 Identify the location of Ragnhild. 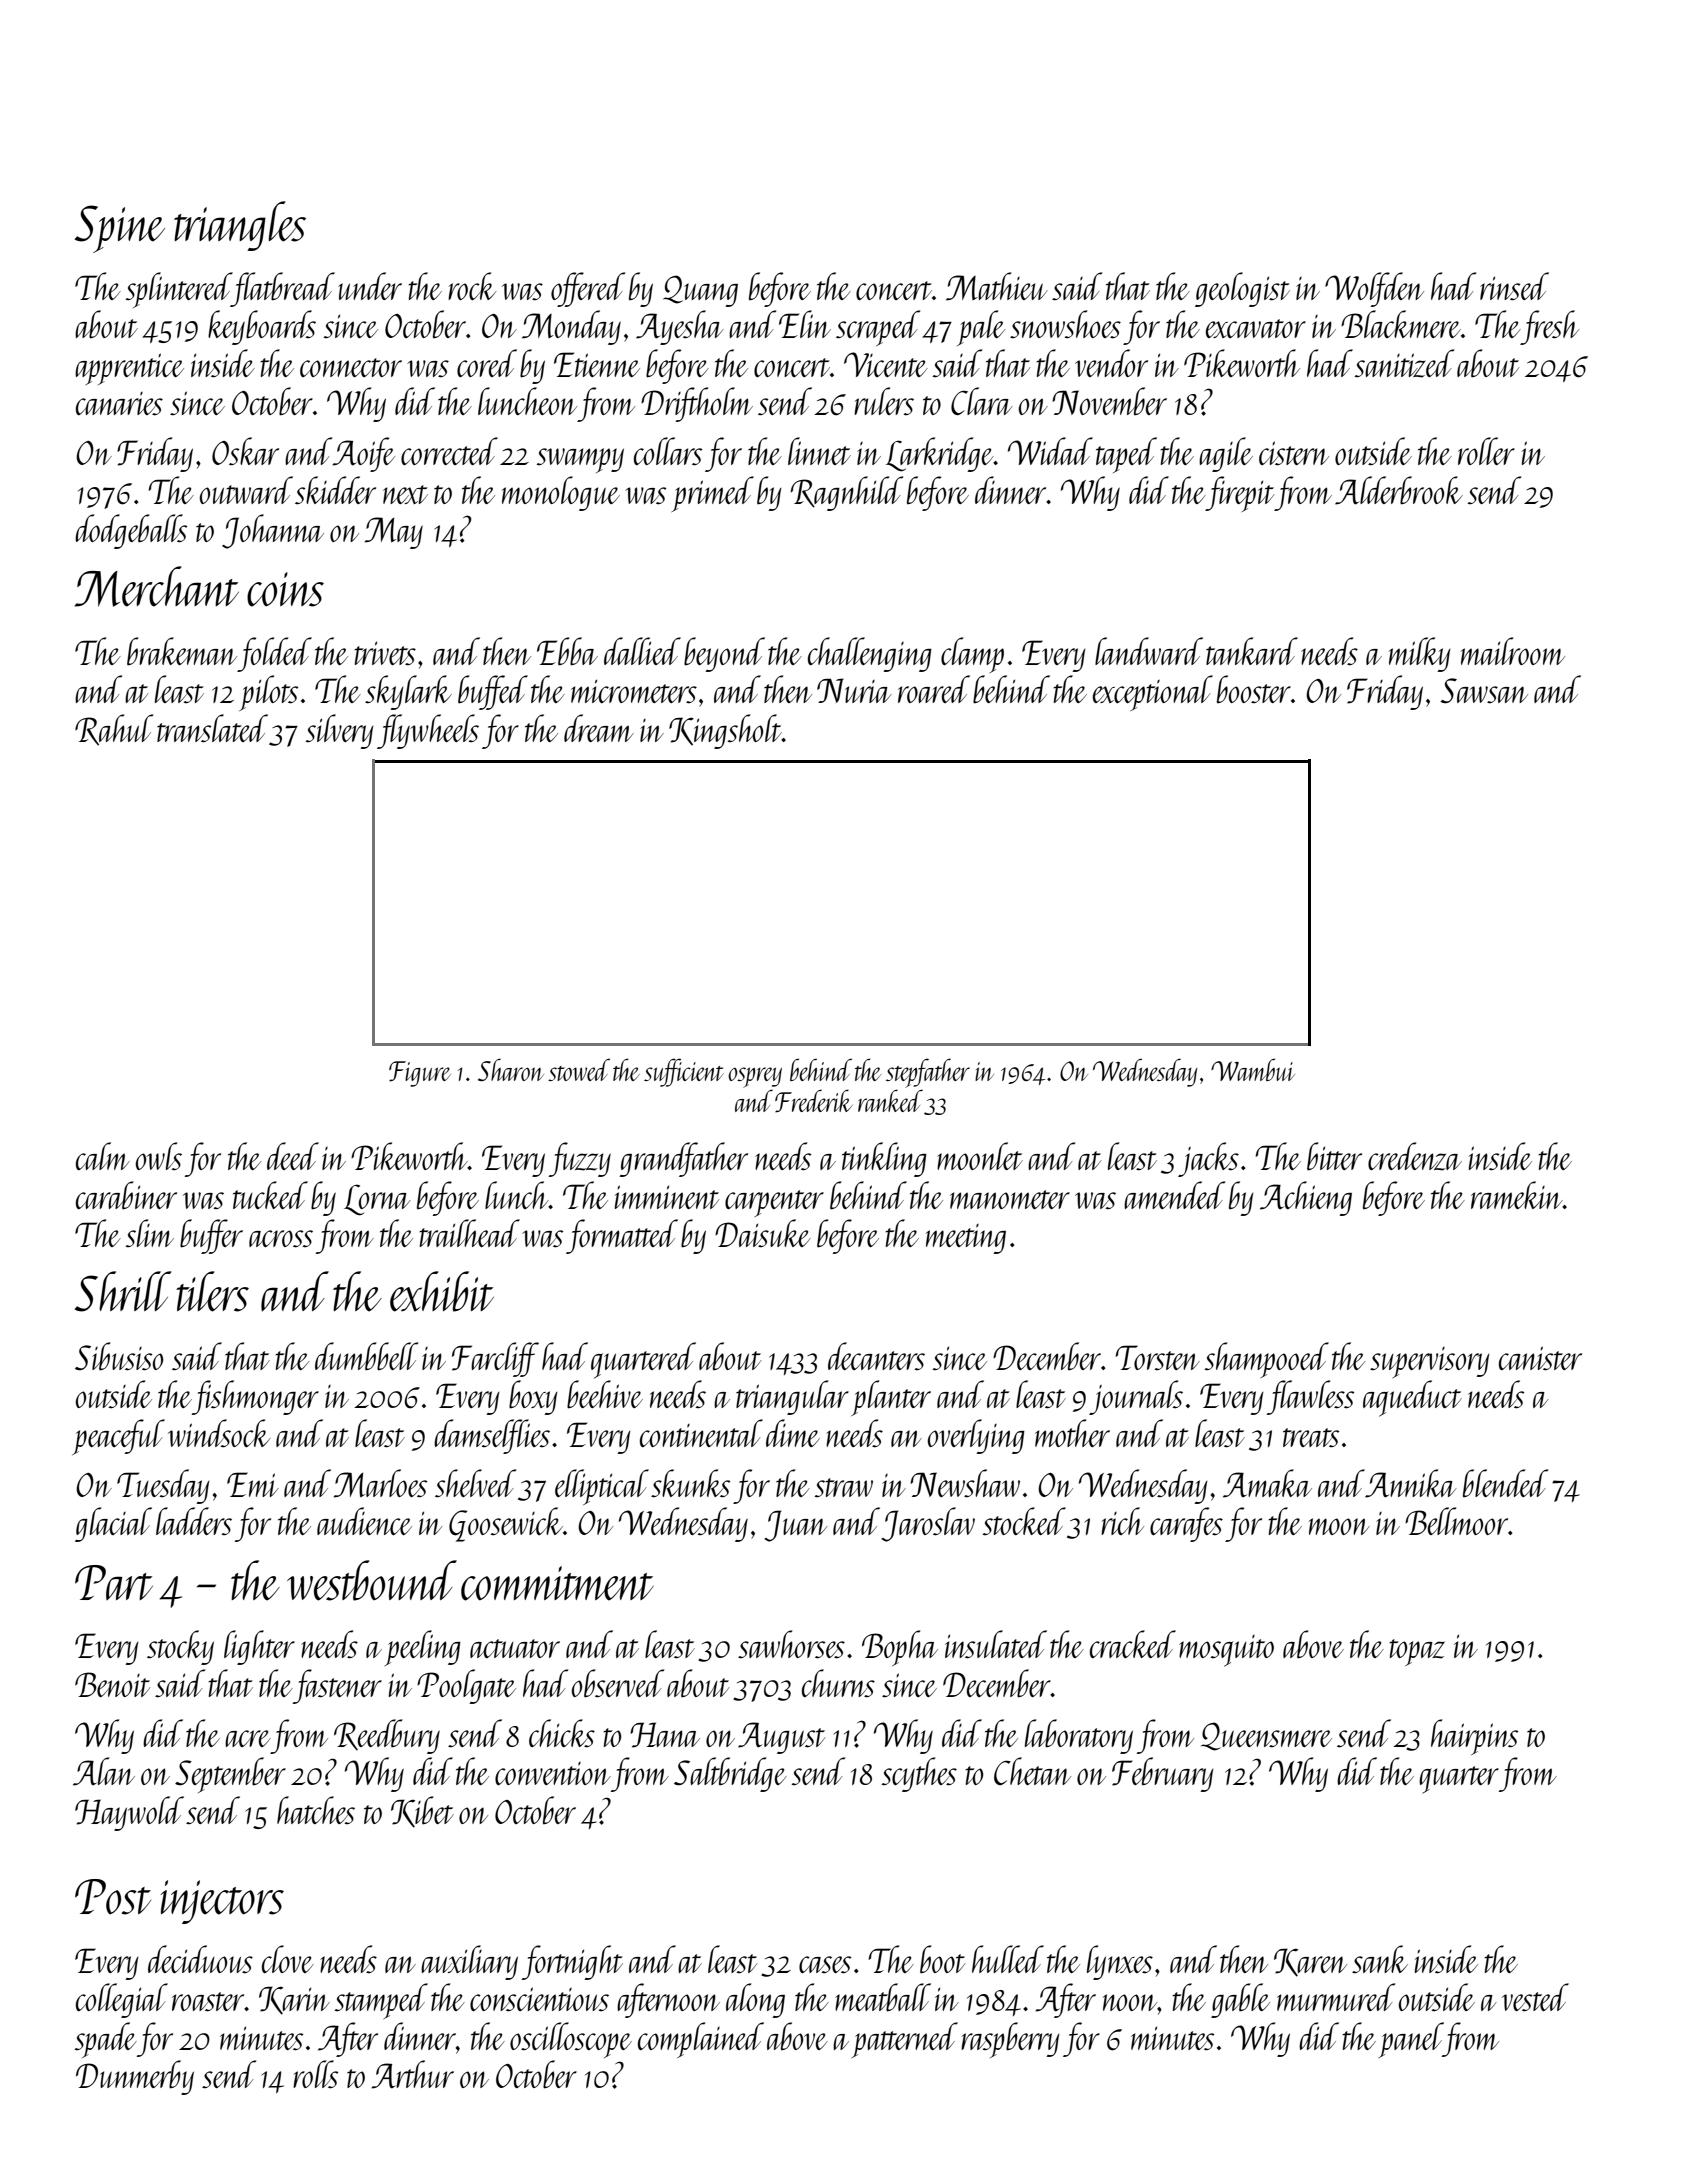
(847, 493).
